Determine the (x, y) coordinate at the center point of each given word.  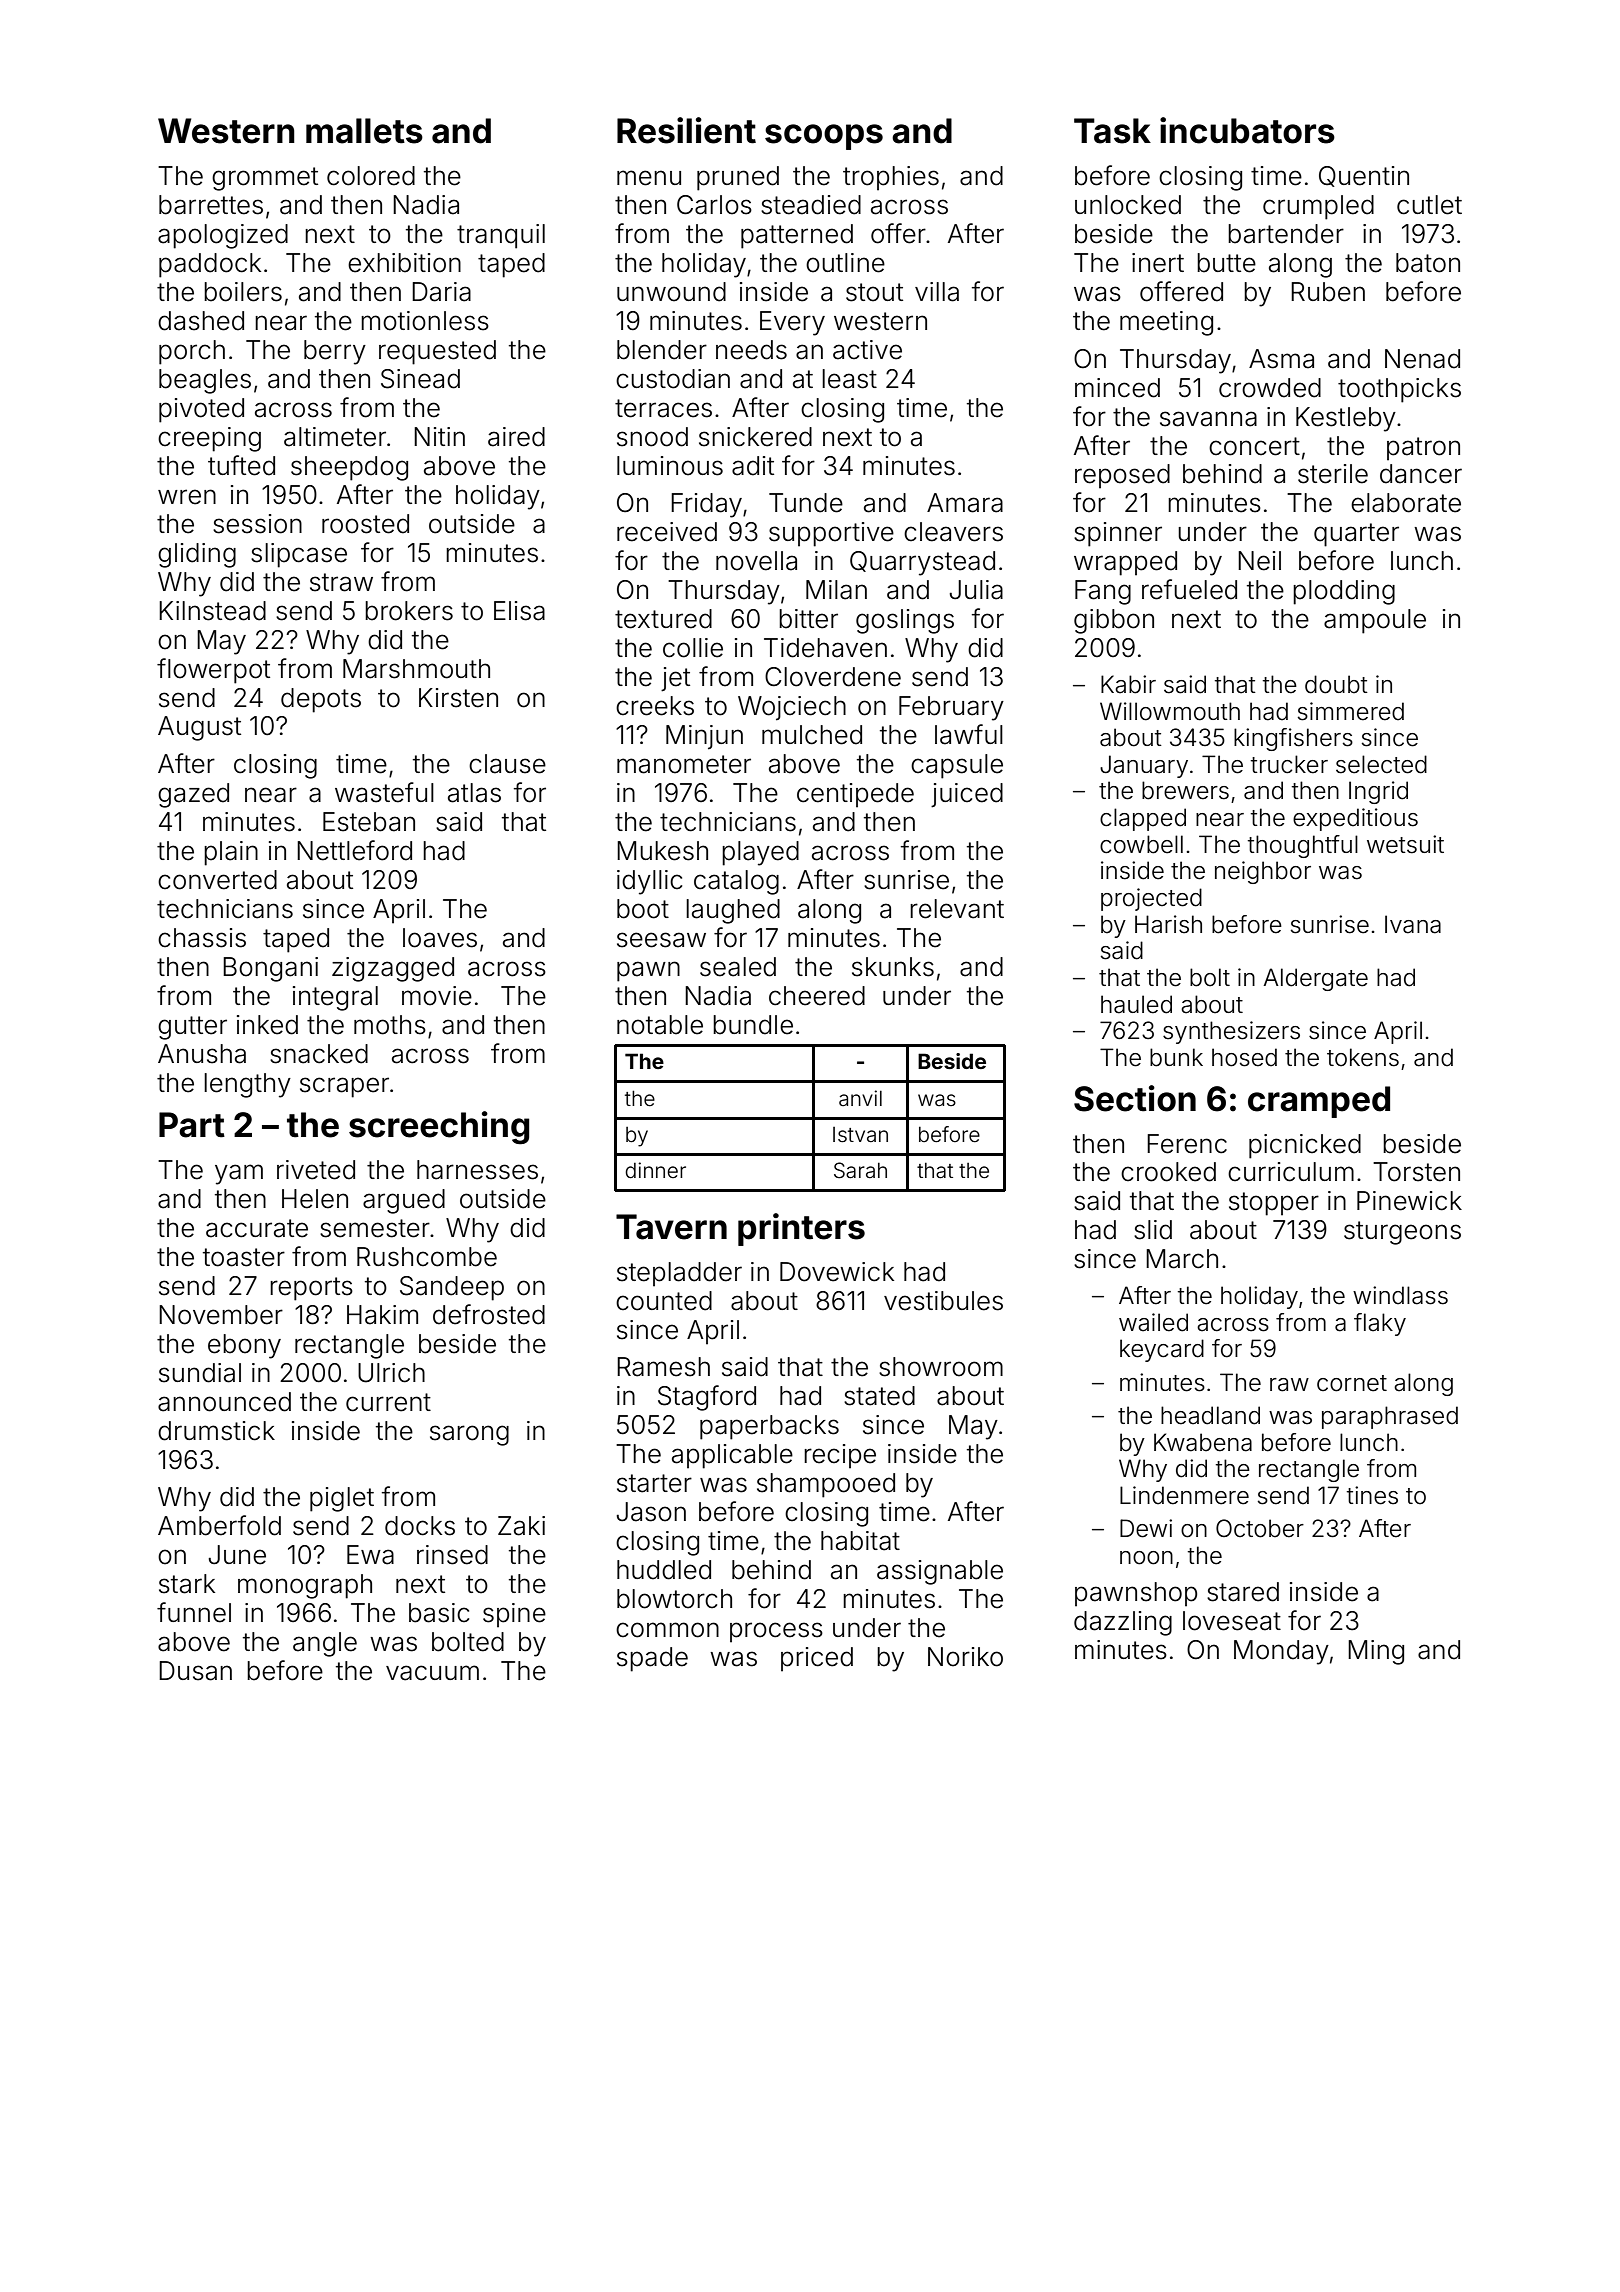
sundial (200, 1373)
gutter (192, 1028)
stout (874, 292)
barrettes (211, 205)
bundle (753, 1025)
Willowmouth (1170, 711)
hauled (1136, 1004)
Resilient (686, 130)
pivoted (201, 410)
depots (321, 700)
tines (1372, 1495)
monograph (305, 1586)
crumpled (1318, 207)
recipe (840, 1456)
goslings (905, 621)
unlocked (1128, 205)
